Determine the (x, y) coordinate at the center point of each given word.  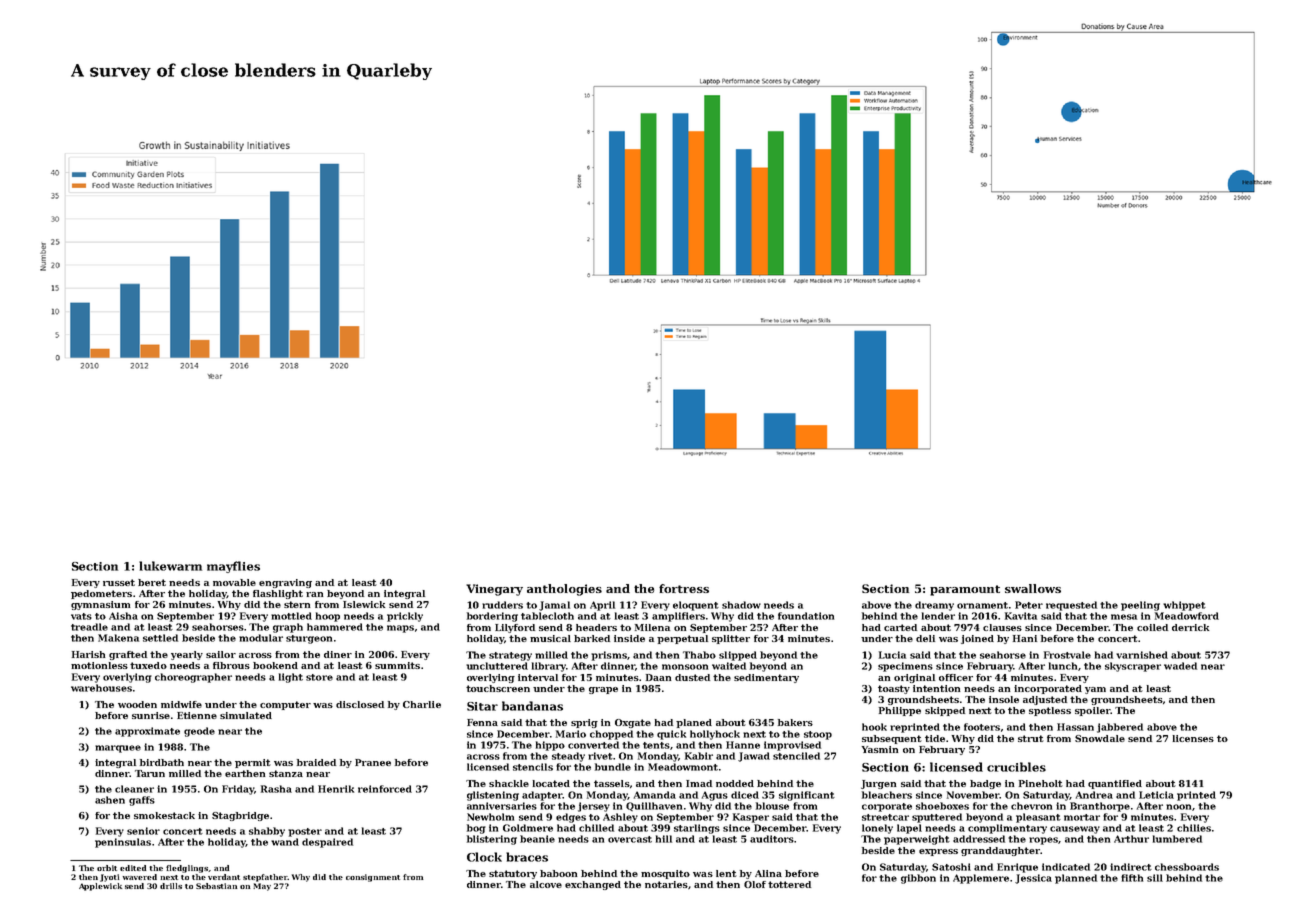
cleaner (134, 789)
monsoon (685, 667)
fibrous (231, 665)
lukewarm (170, 566)
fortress (684, 588)
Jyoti (110, 878)
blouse (772, 806)
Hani (1025, 638)
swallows (1033, 588)
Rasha (276, 789)
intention (936, 688)
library (549, 667)
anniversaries (502, 806)
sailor (221, 654)
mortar (1082, 817)
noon (1178, 807)
